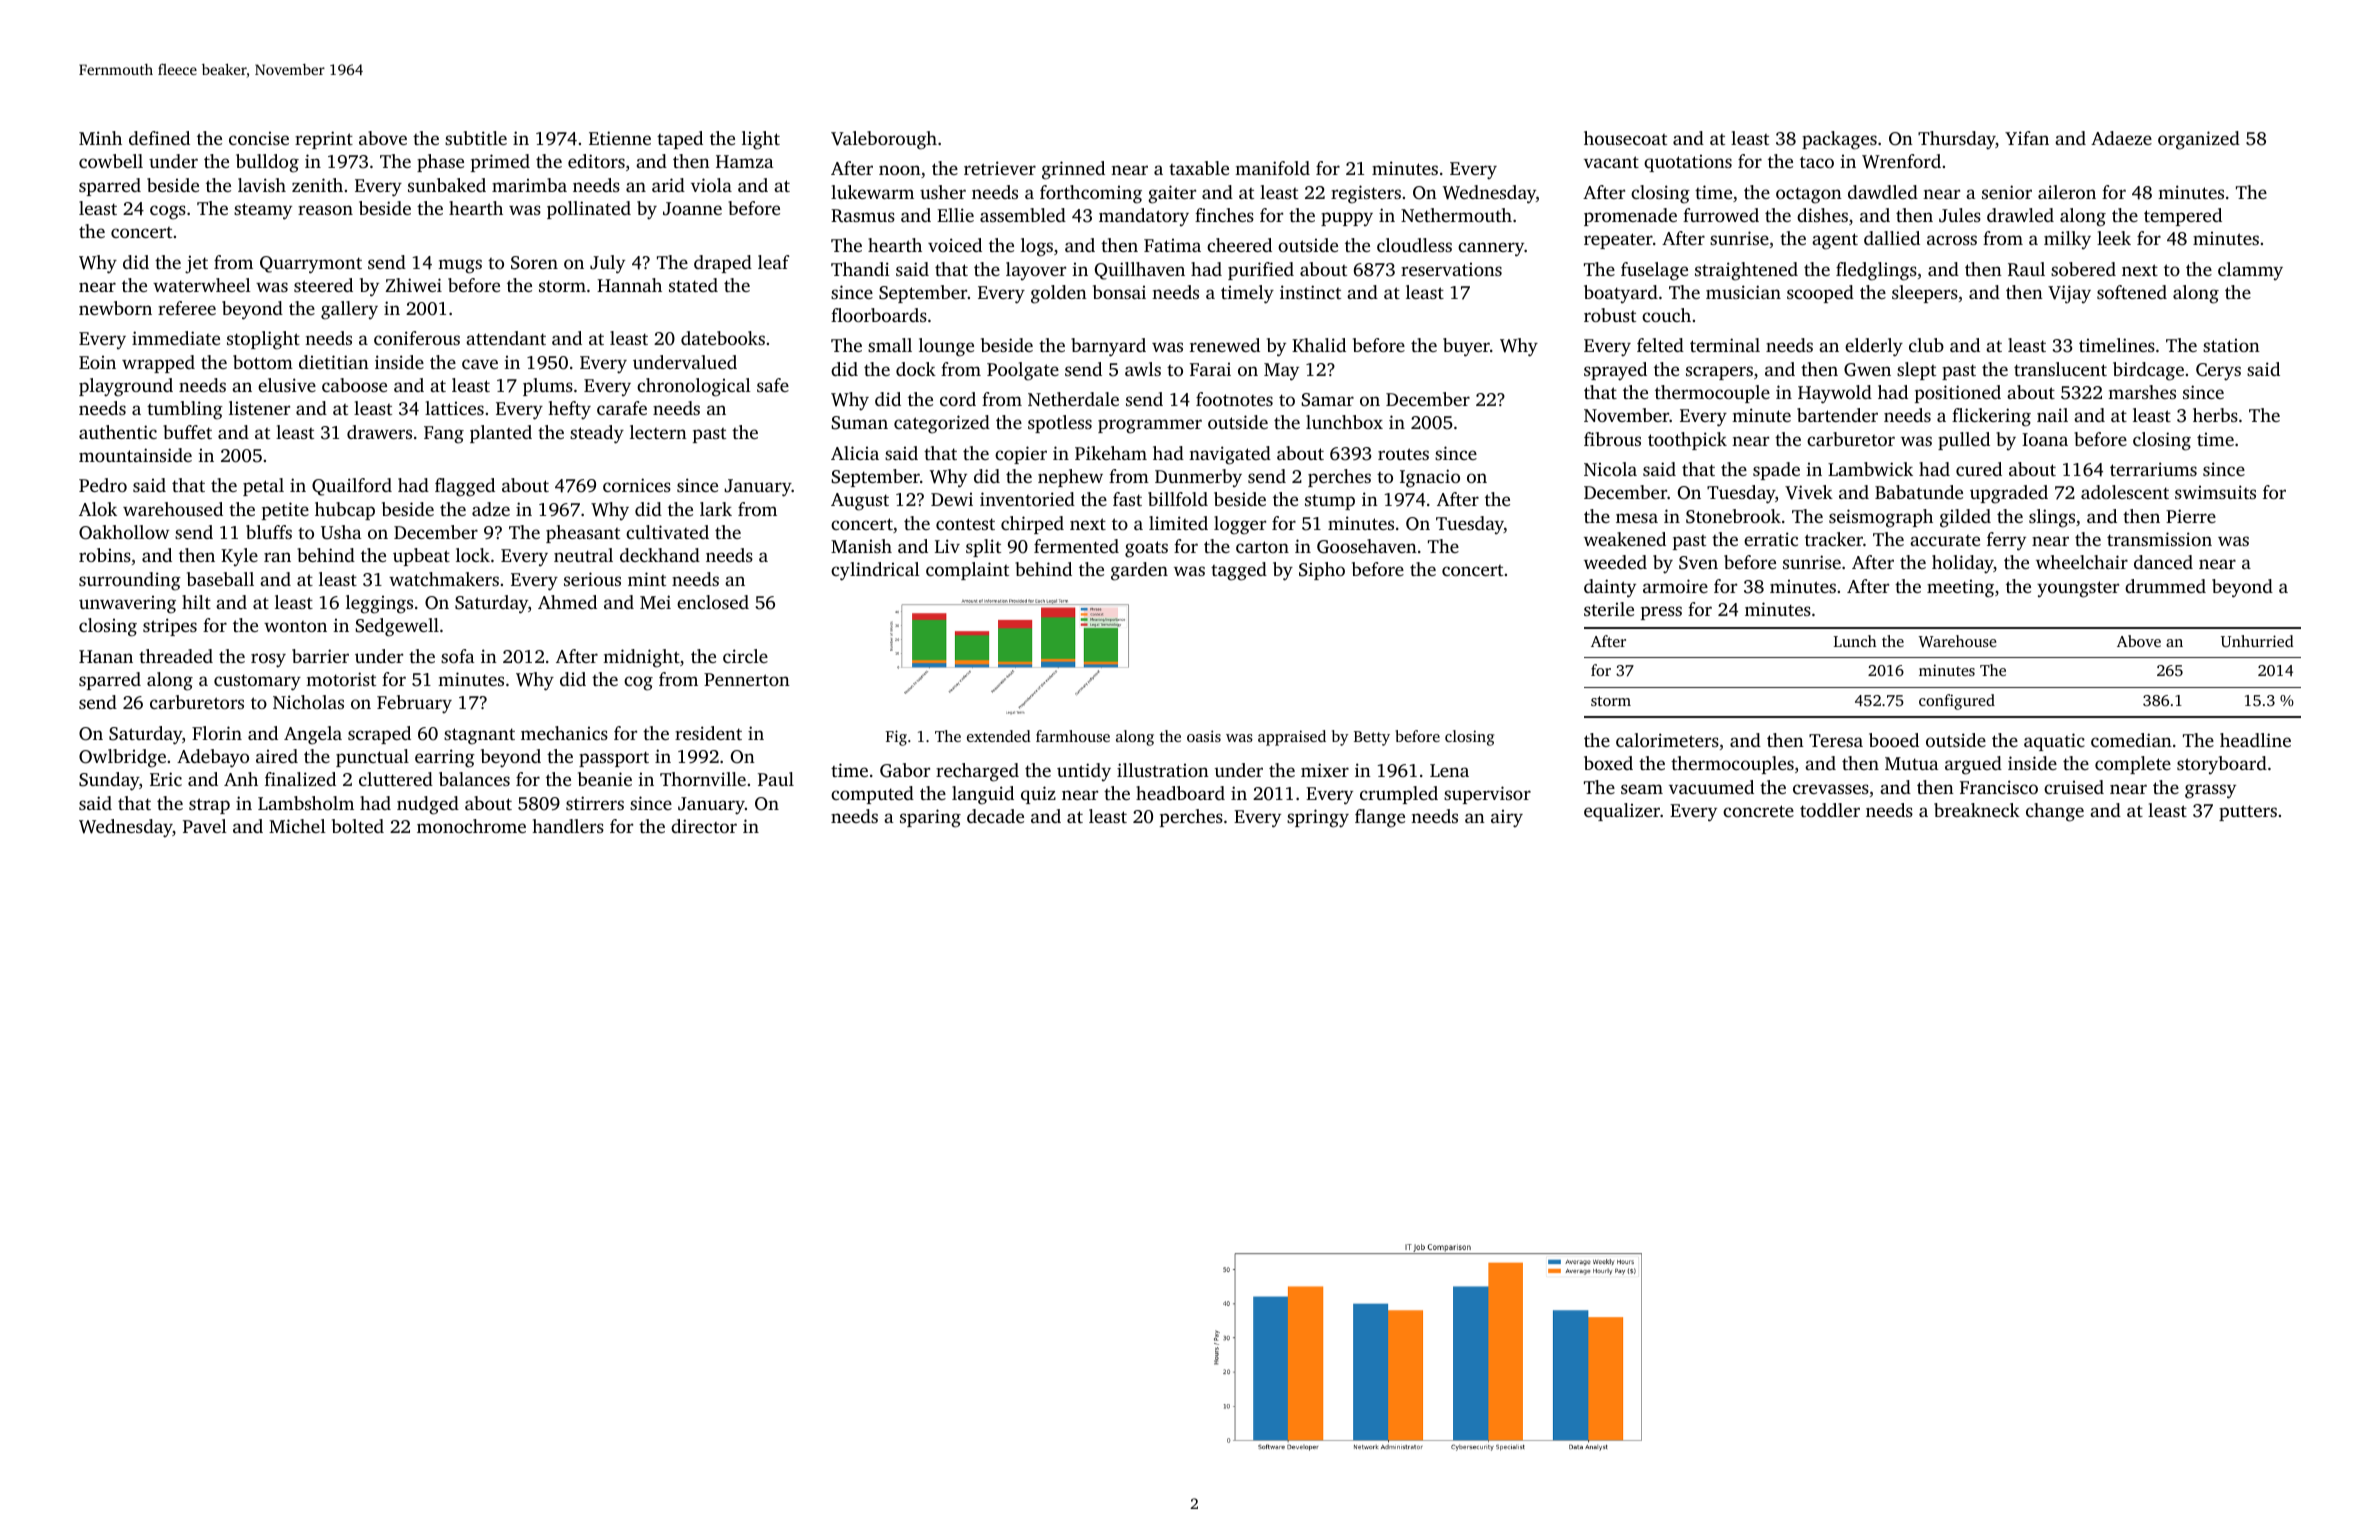 This page has width=2380, height=1540. Describe the element at coordinates (444, 435) in the page. I see `Fang` at that location.
